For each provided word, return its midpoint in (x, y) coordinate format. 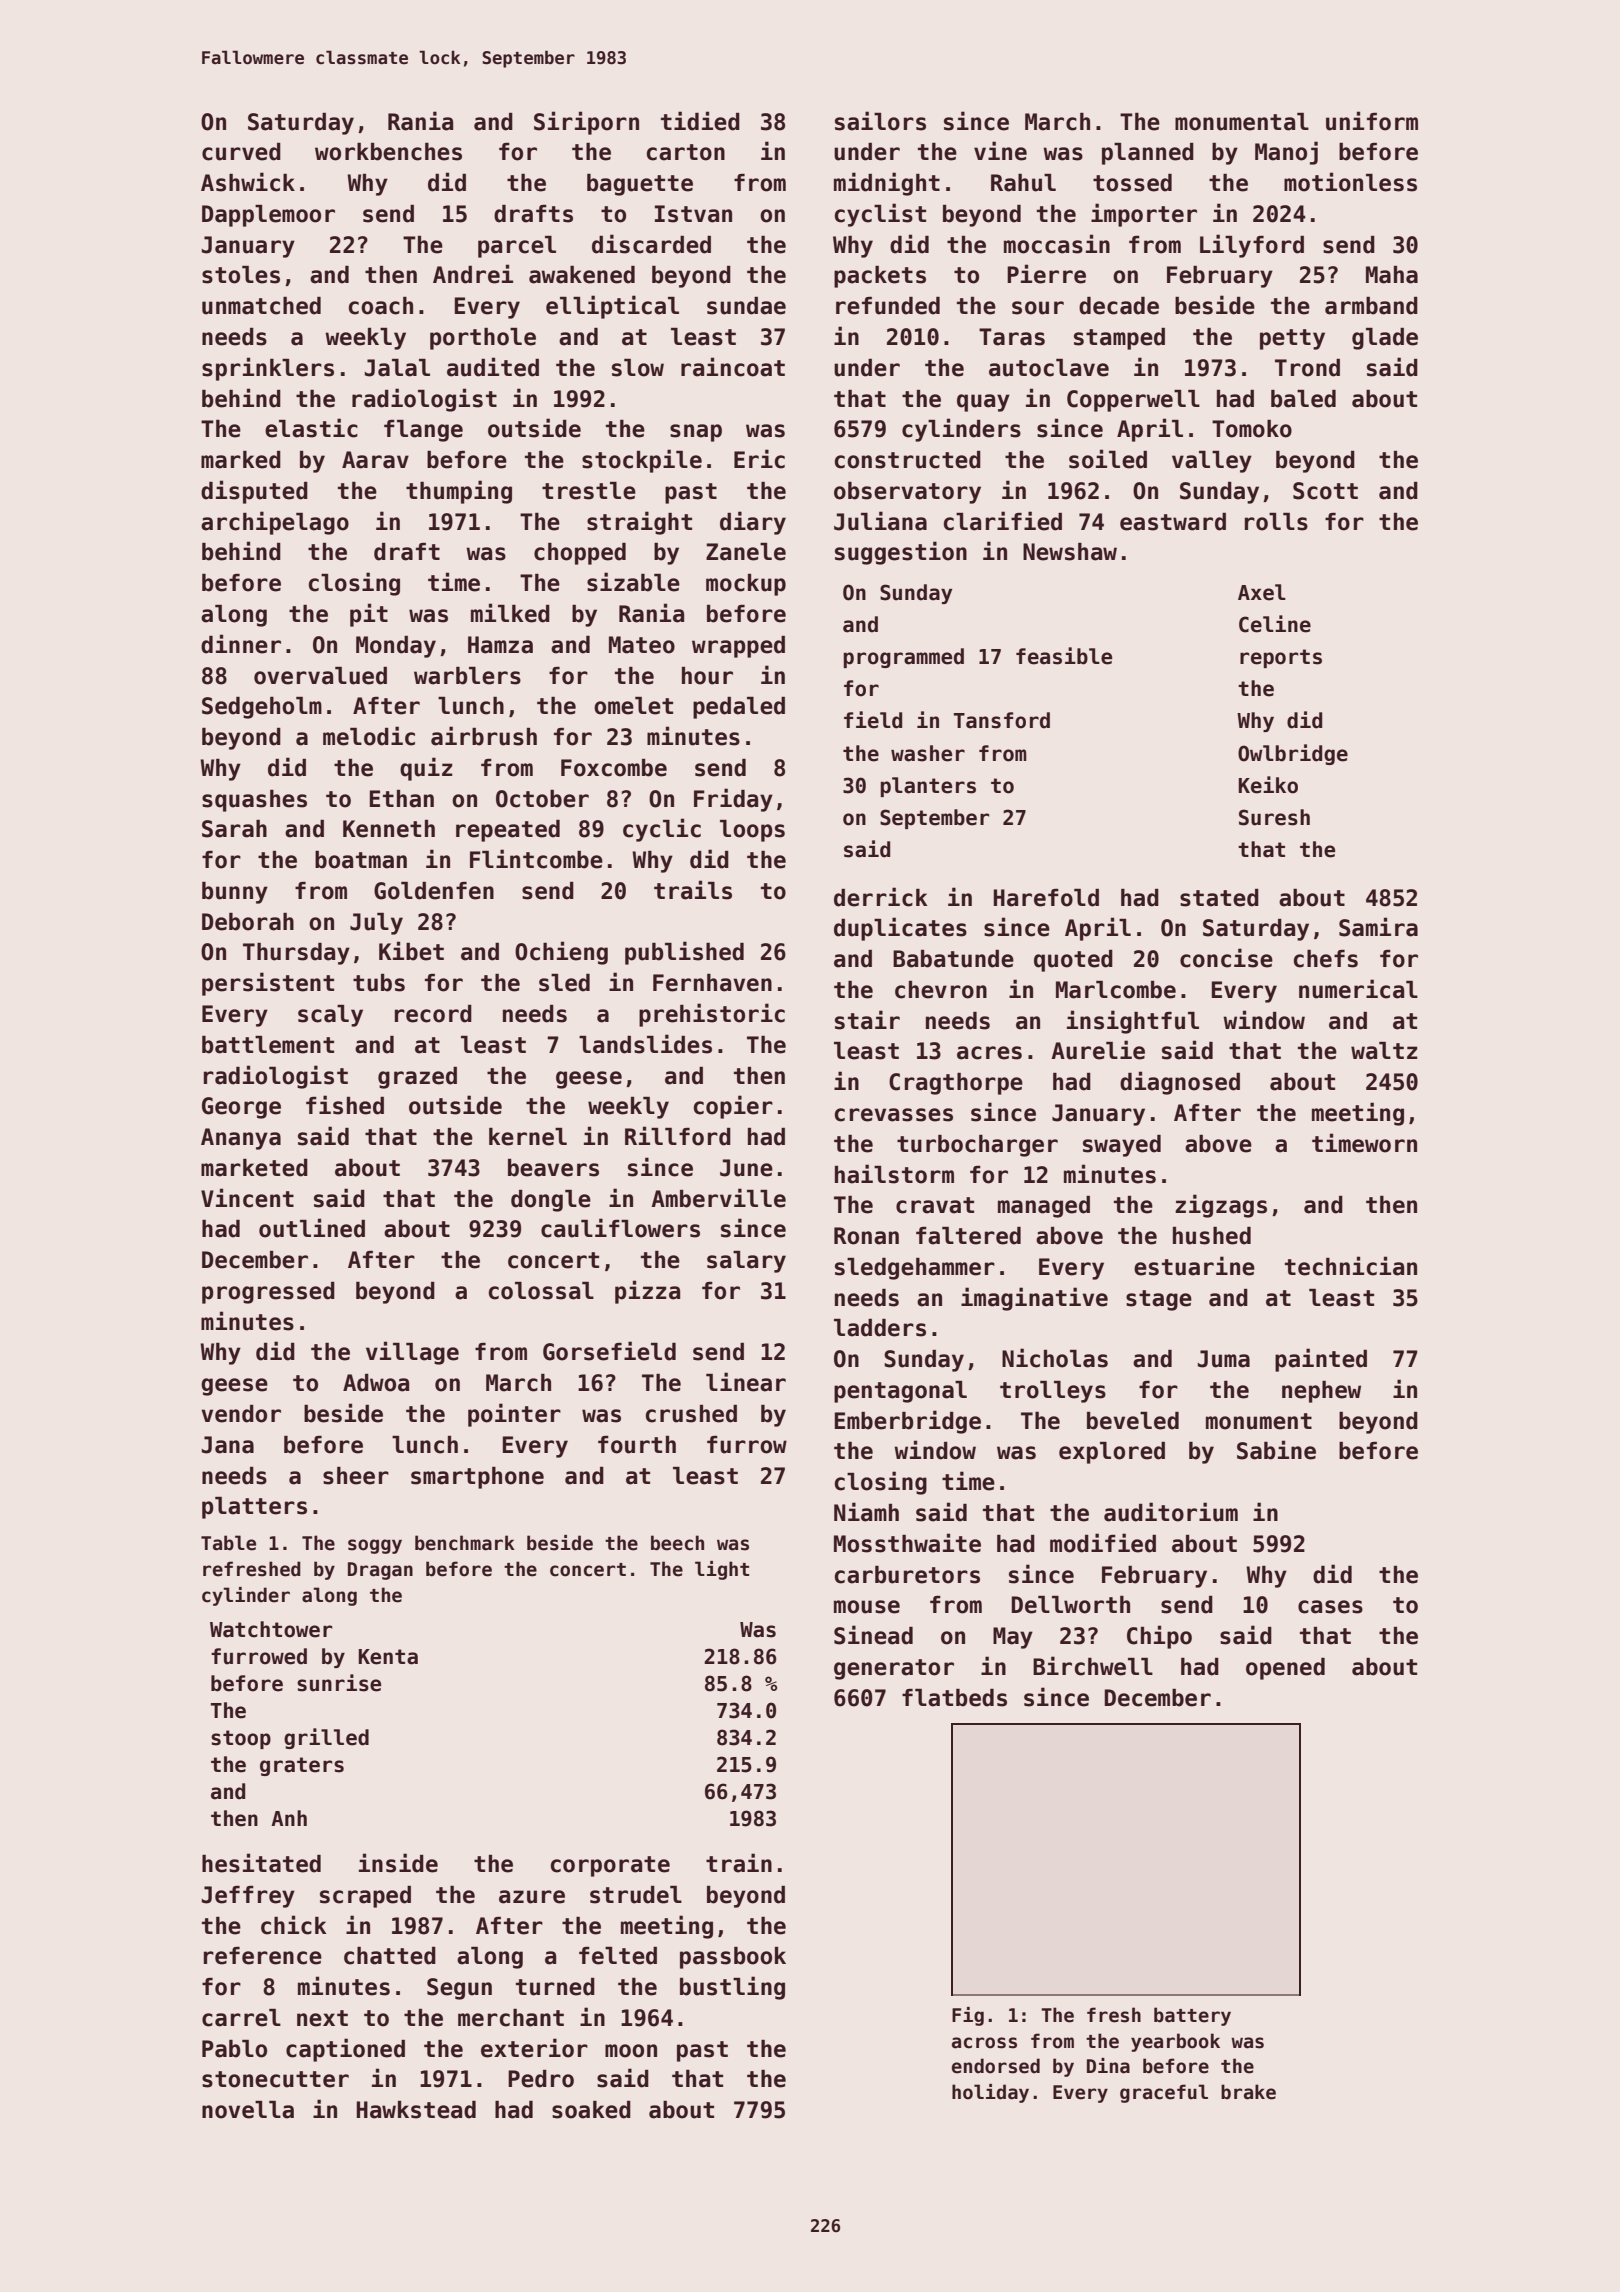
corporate (610, 1866)
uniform (1372, 121)
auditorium (1171, 1512)
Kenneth (389, 829)
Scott (1325, 491)
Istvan (693, 214)
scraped (365, 1897)
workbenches (388, 152)
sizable (633, 582)
